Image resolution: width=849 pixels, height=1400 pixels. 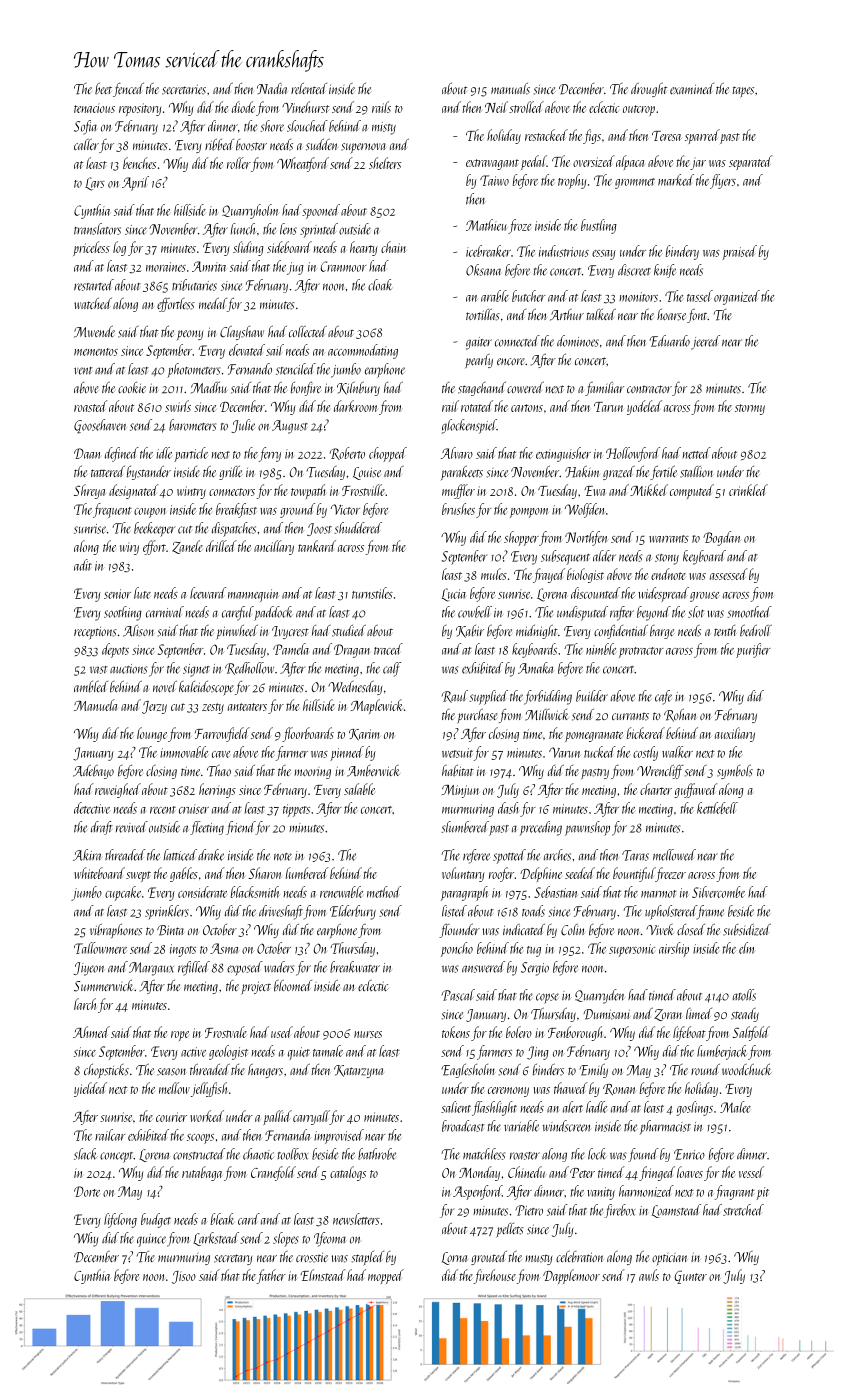 What do you see at coordinates (248, 248) in the image?
I see `sliding` at bounding box center [248, 248].
